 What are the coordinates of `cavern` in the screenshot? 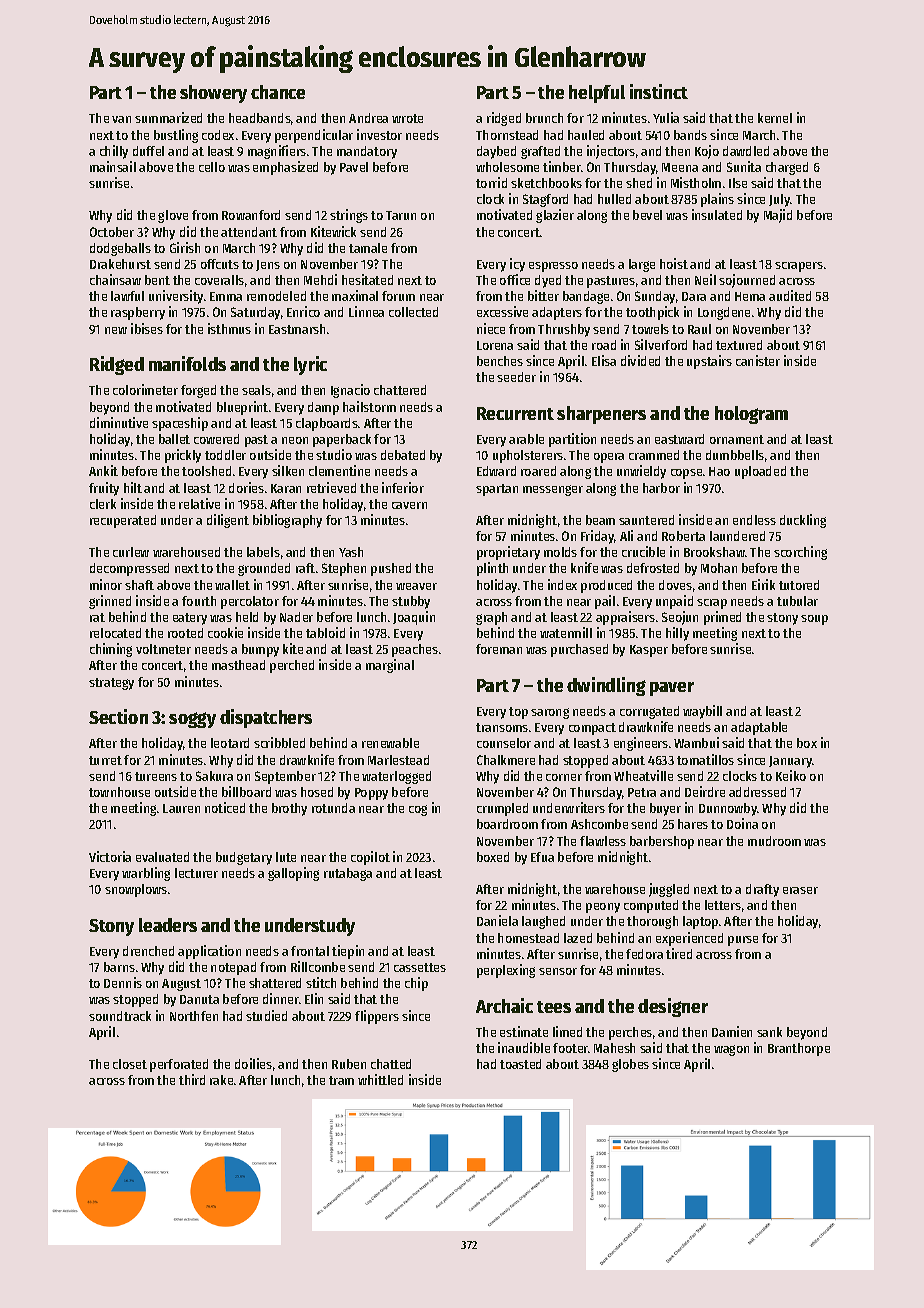 It's located at (409, 505).
